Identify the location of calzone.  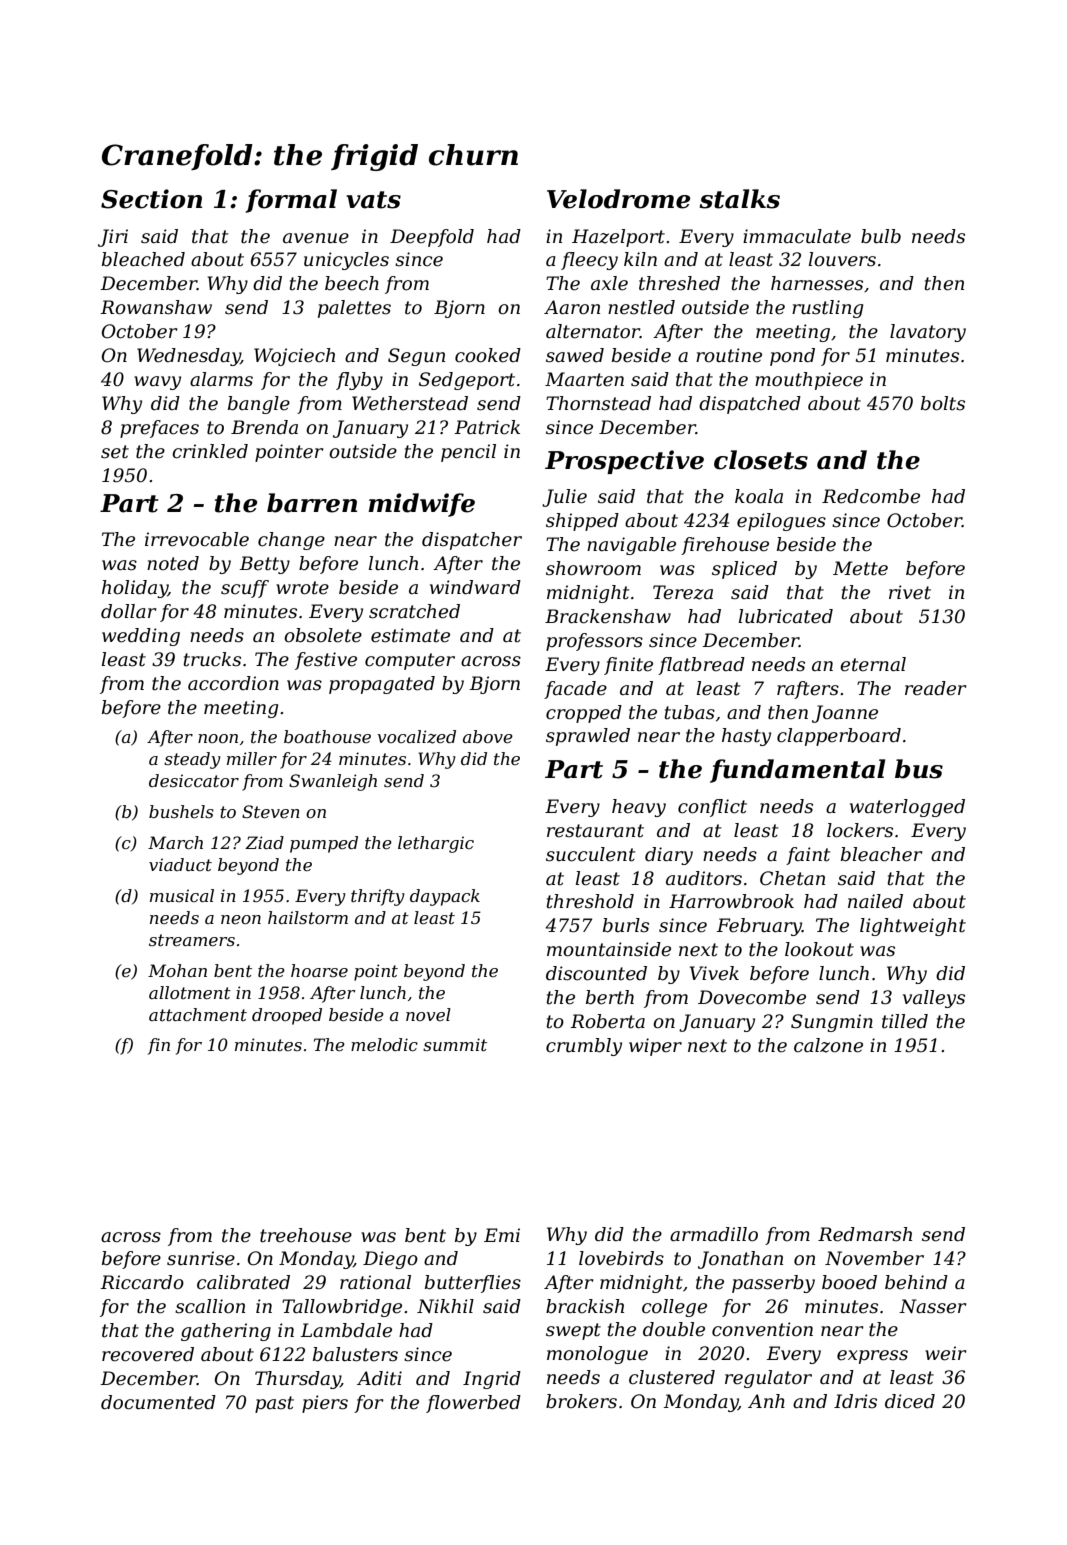
(828, 1045).
